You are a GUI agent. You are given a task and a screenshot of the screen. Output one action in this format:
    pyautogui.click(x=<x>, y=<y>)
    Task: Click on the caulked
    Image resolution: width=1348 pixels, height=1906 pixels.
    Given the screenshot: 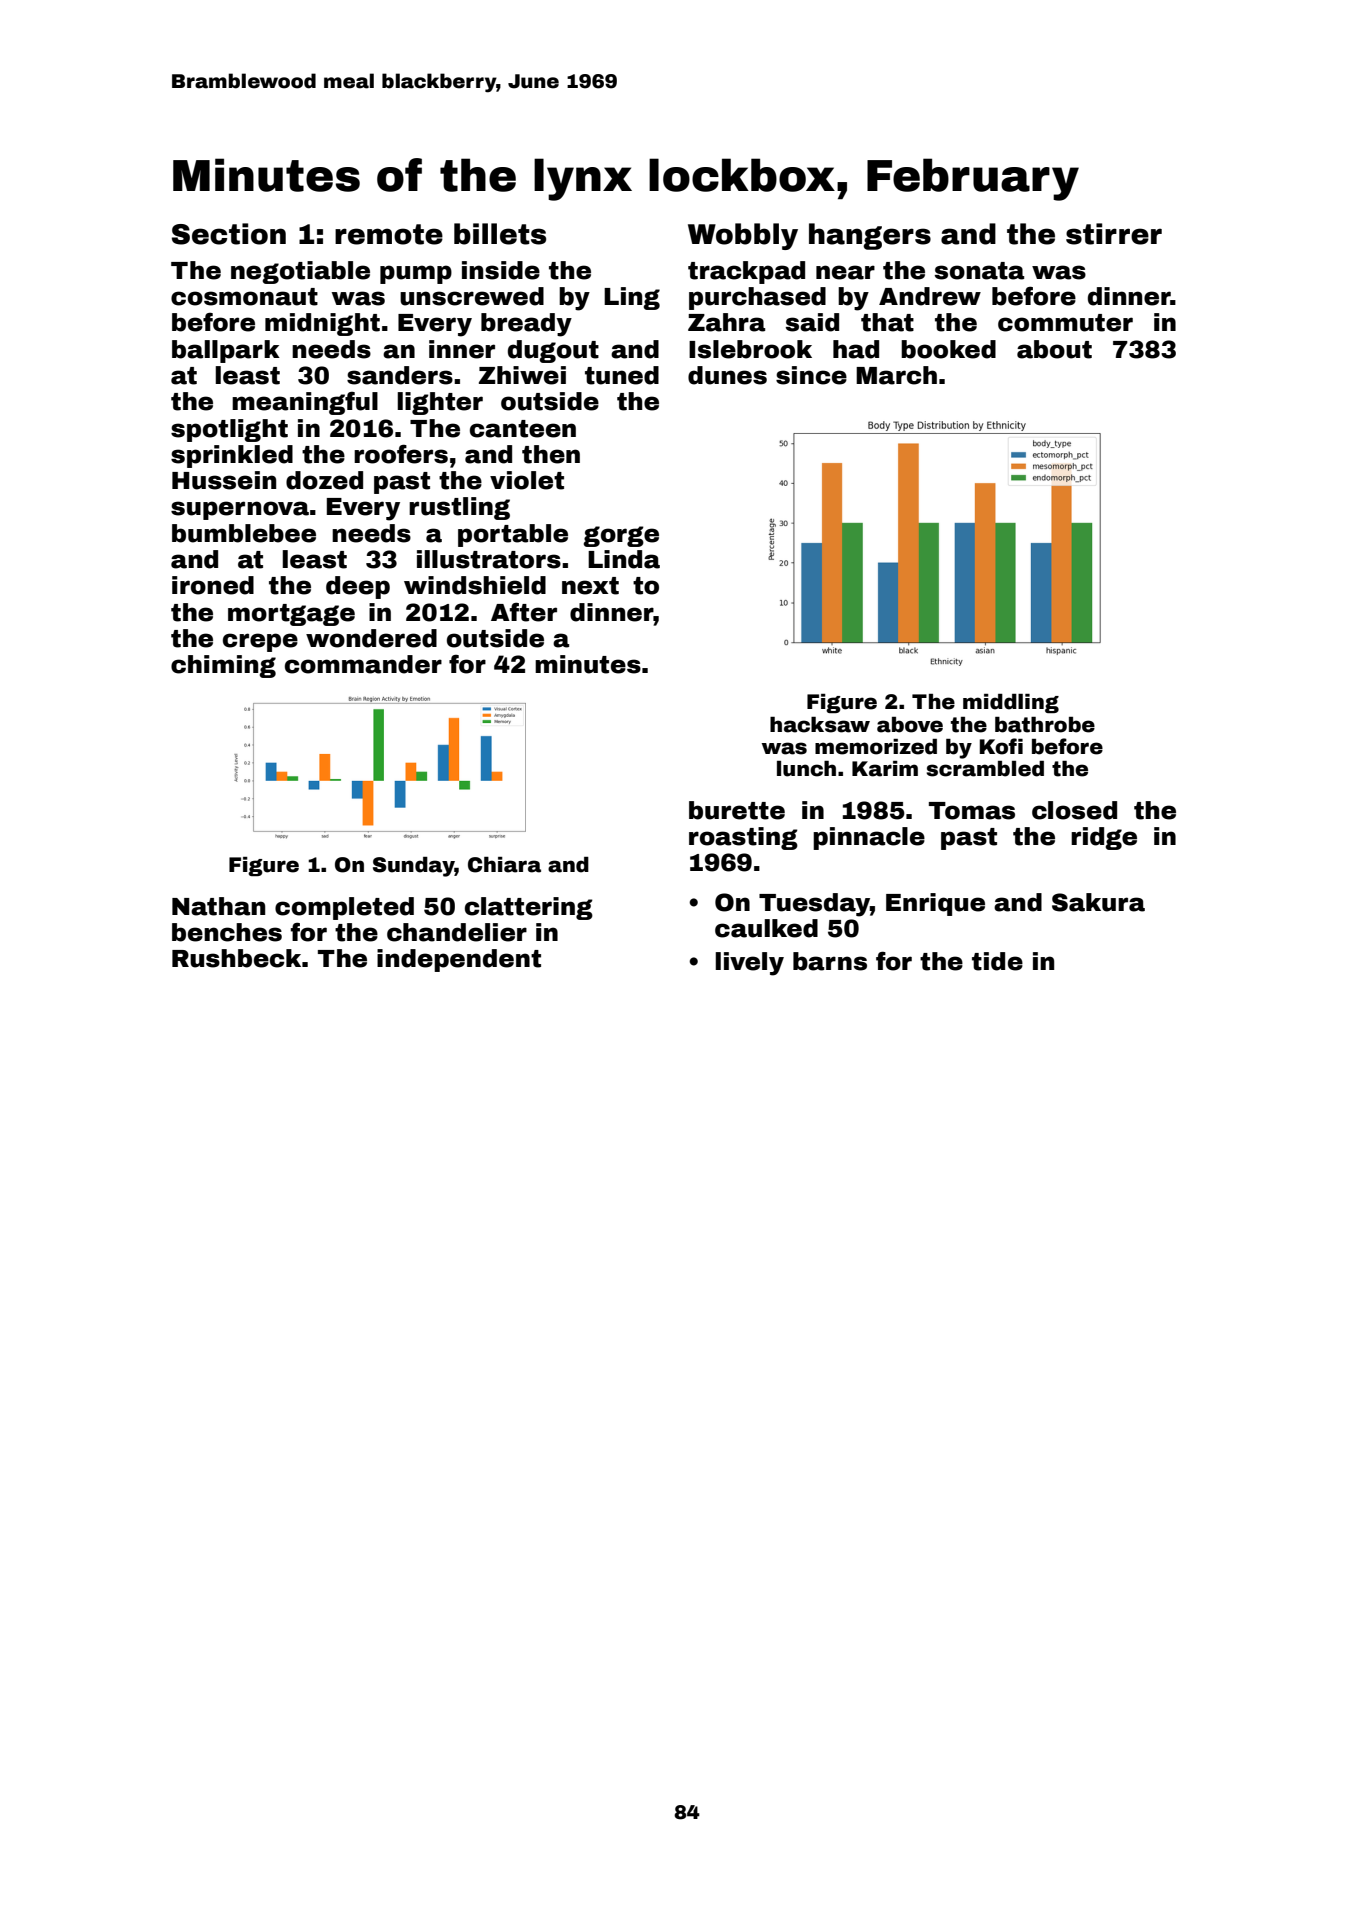 What is the action you would take?
    pyautogui.click(x=766, y=928)
